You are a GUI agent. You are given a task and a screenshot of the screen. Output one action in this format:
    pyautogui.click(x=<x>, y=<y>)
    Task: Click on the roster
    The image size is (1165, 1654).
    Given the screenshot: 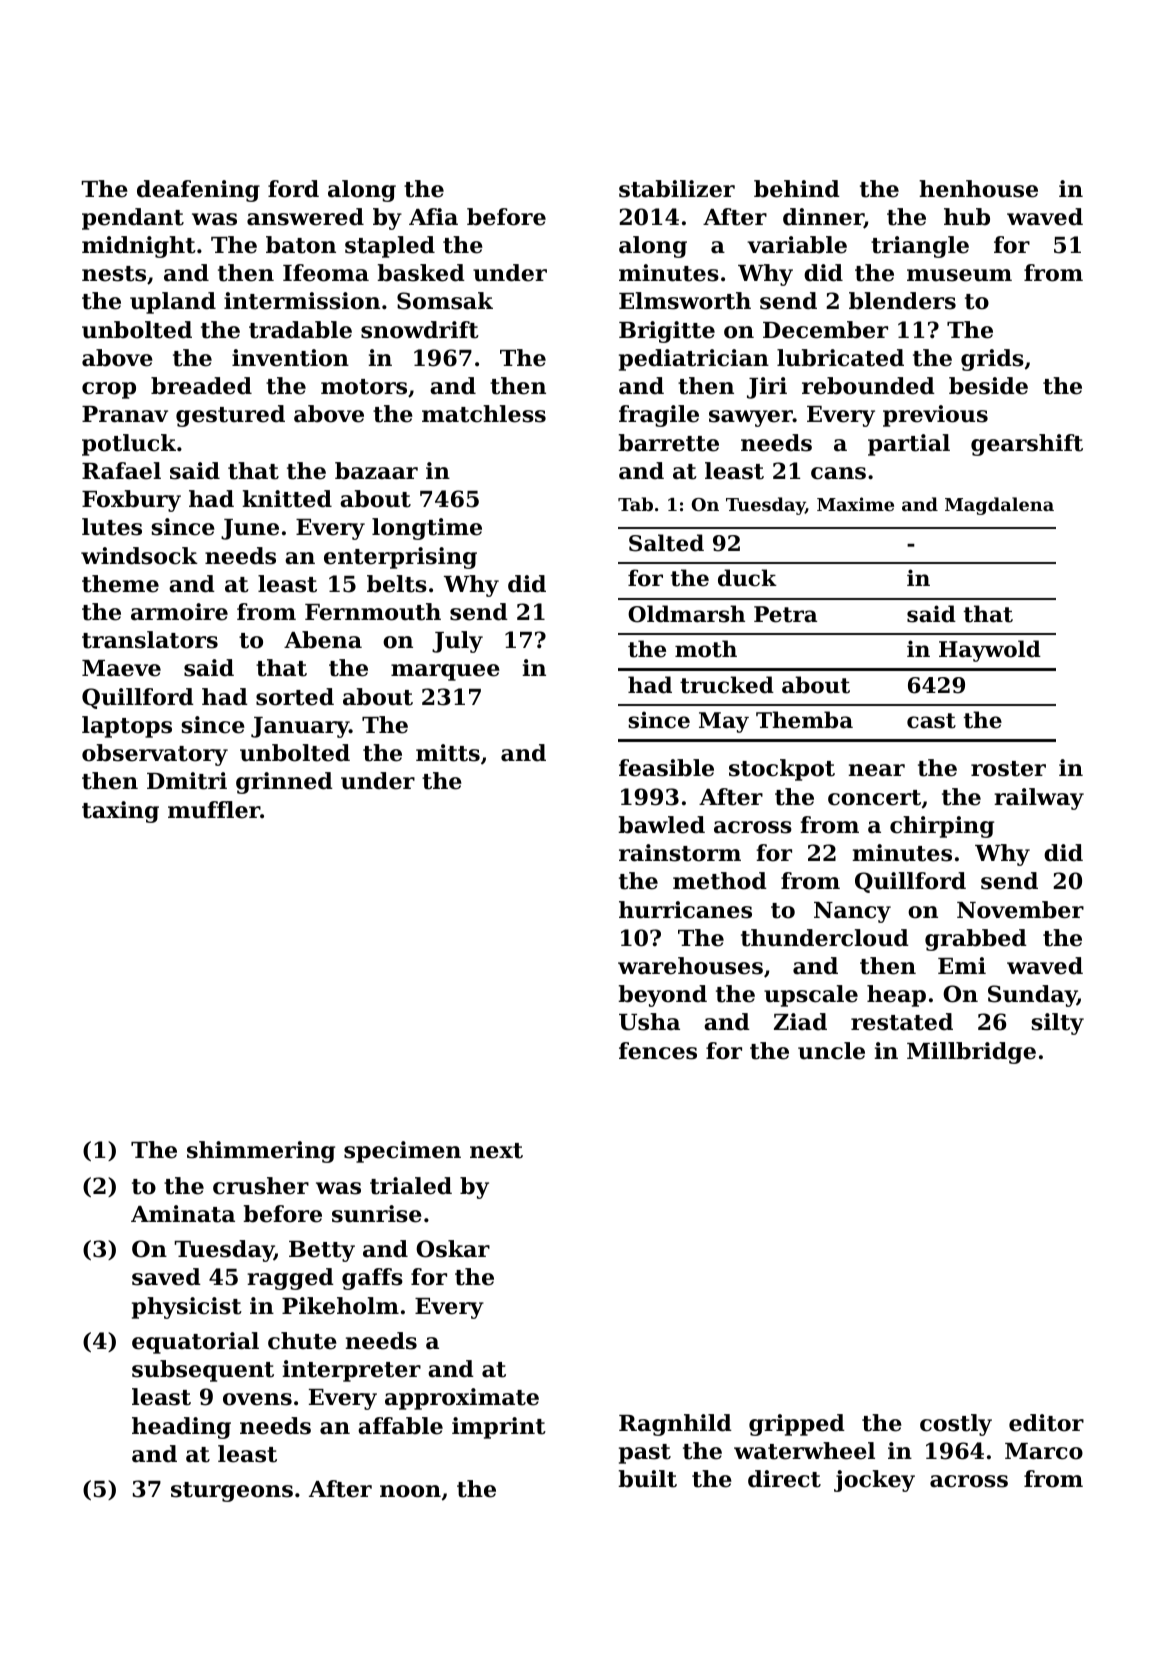 What is the action you would take?
    pyautogui.click(x=1008, y=769)
